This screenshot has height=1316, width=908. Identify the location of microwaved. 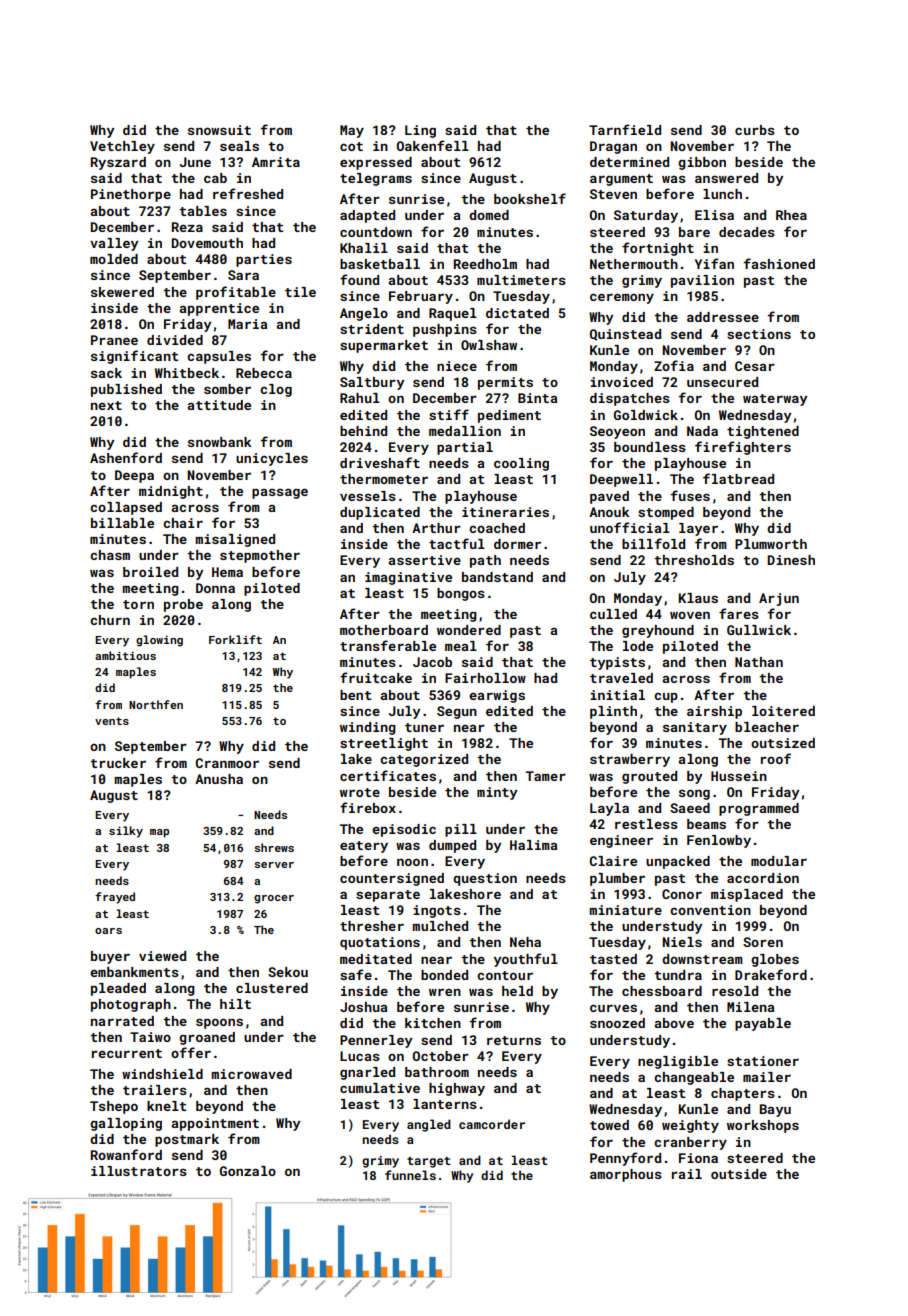
(251, 1074).
